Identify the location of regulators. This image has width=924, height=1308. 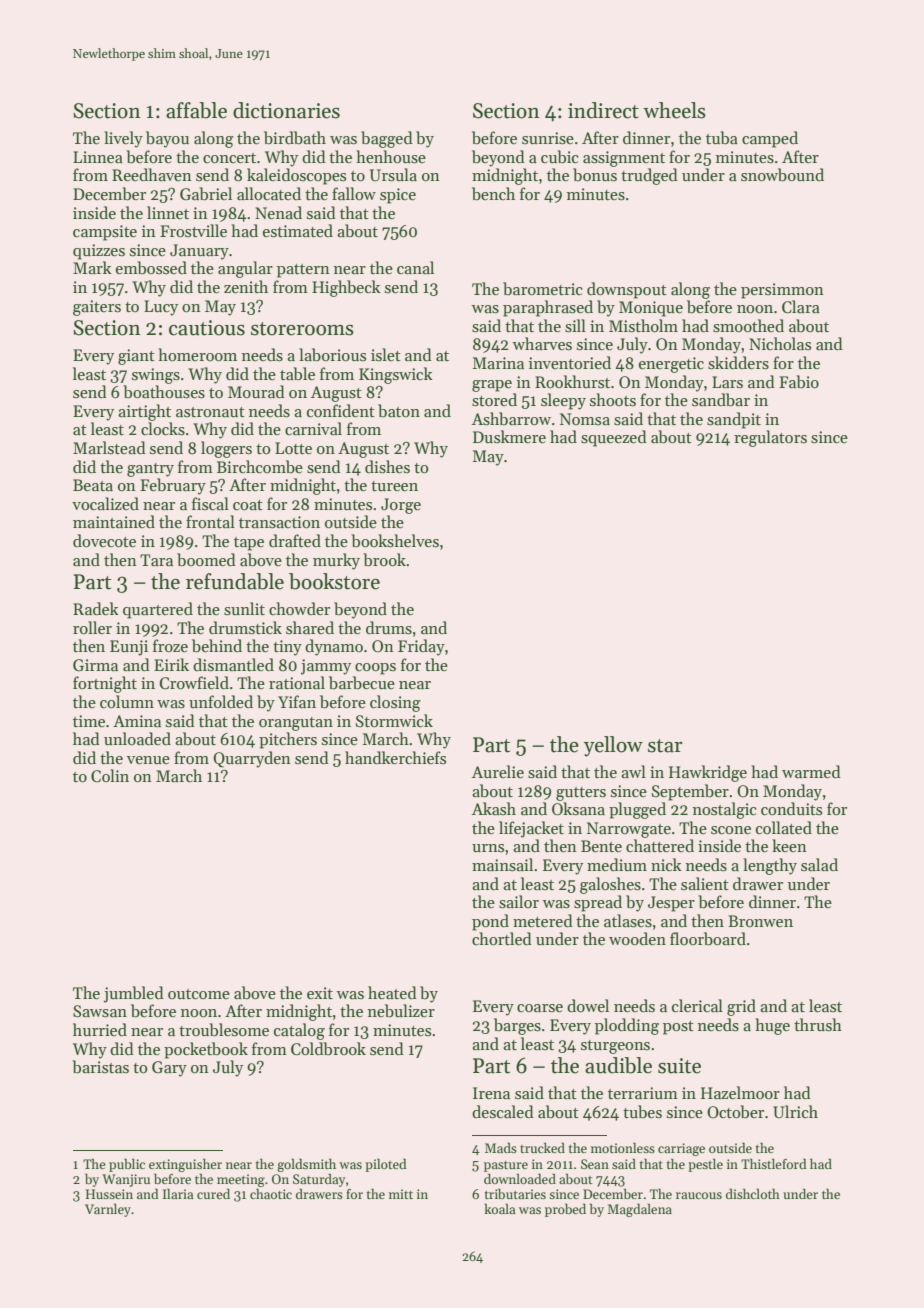
(770, 438).
